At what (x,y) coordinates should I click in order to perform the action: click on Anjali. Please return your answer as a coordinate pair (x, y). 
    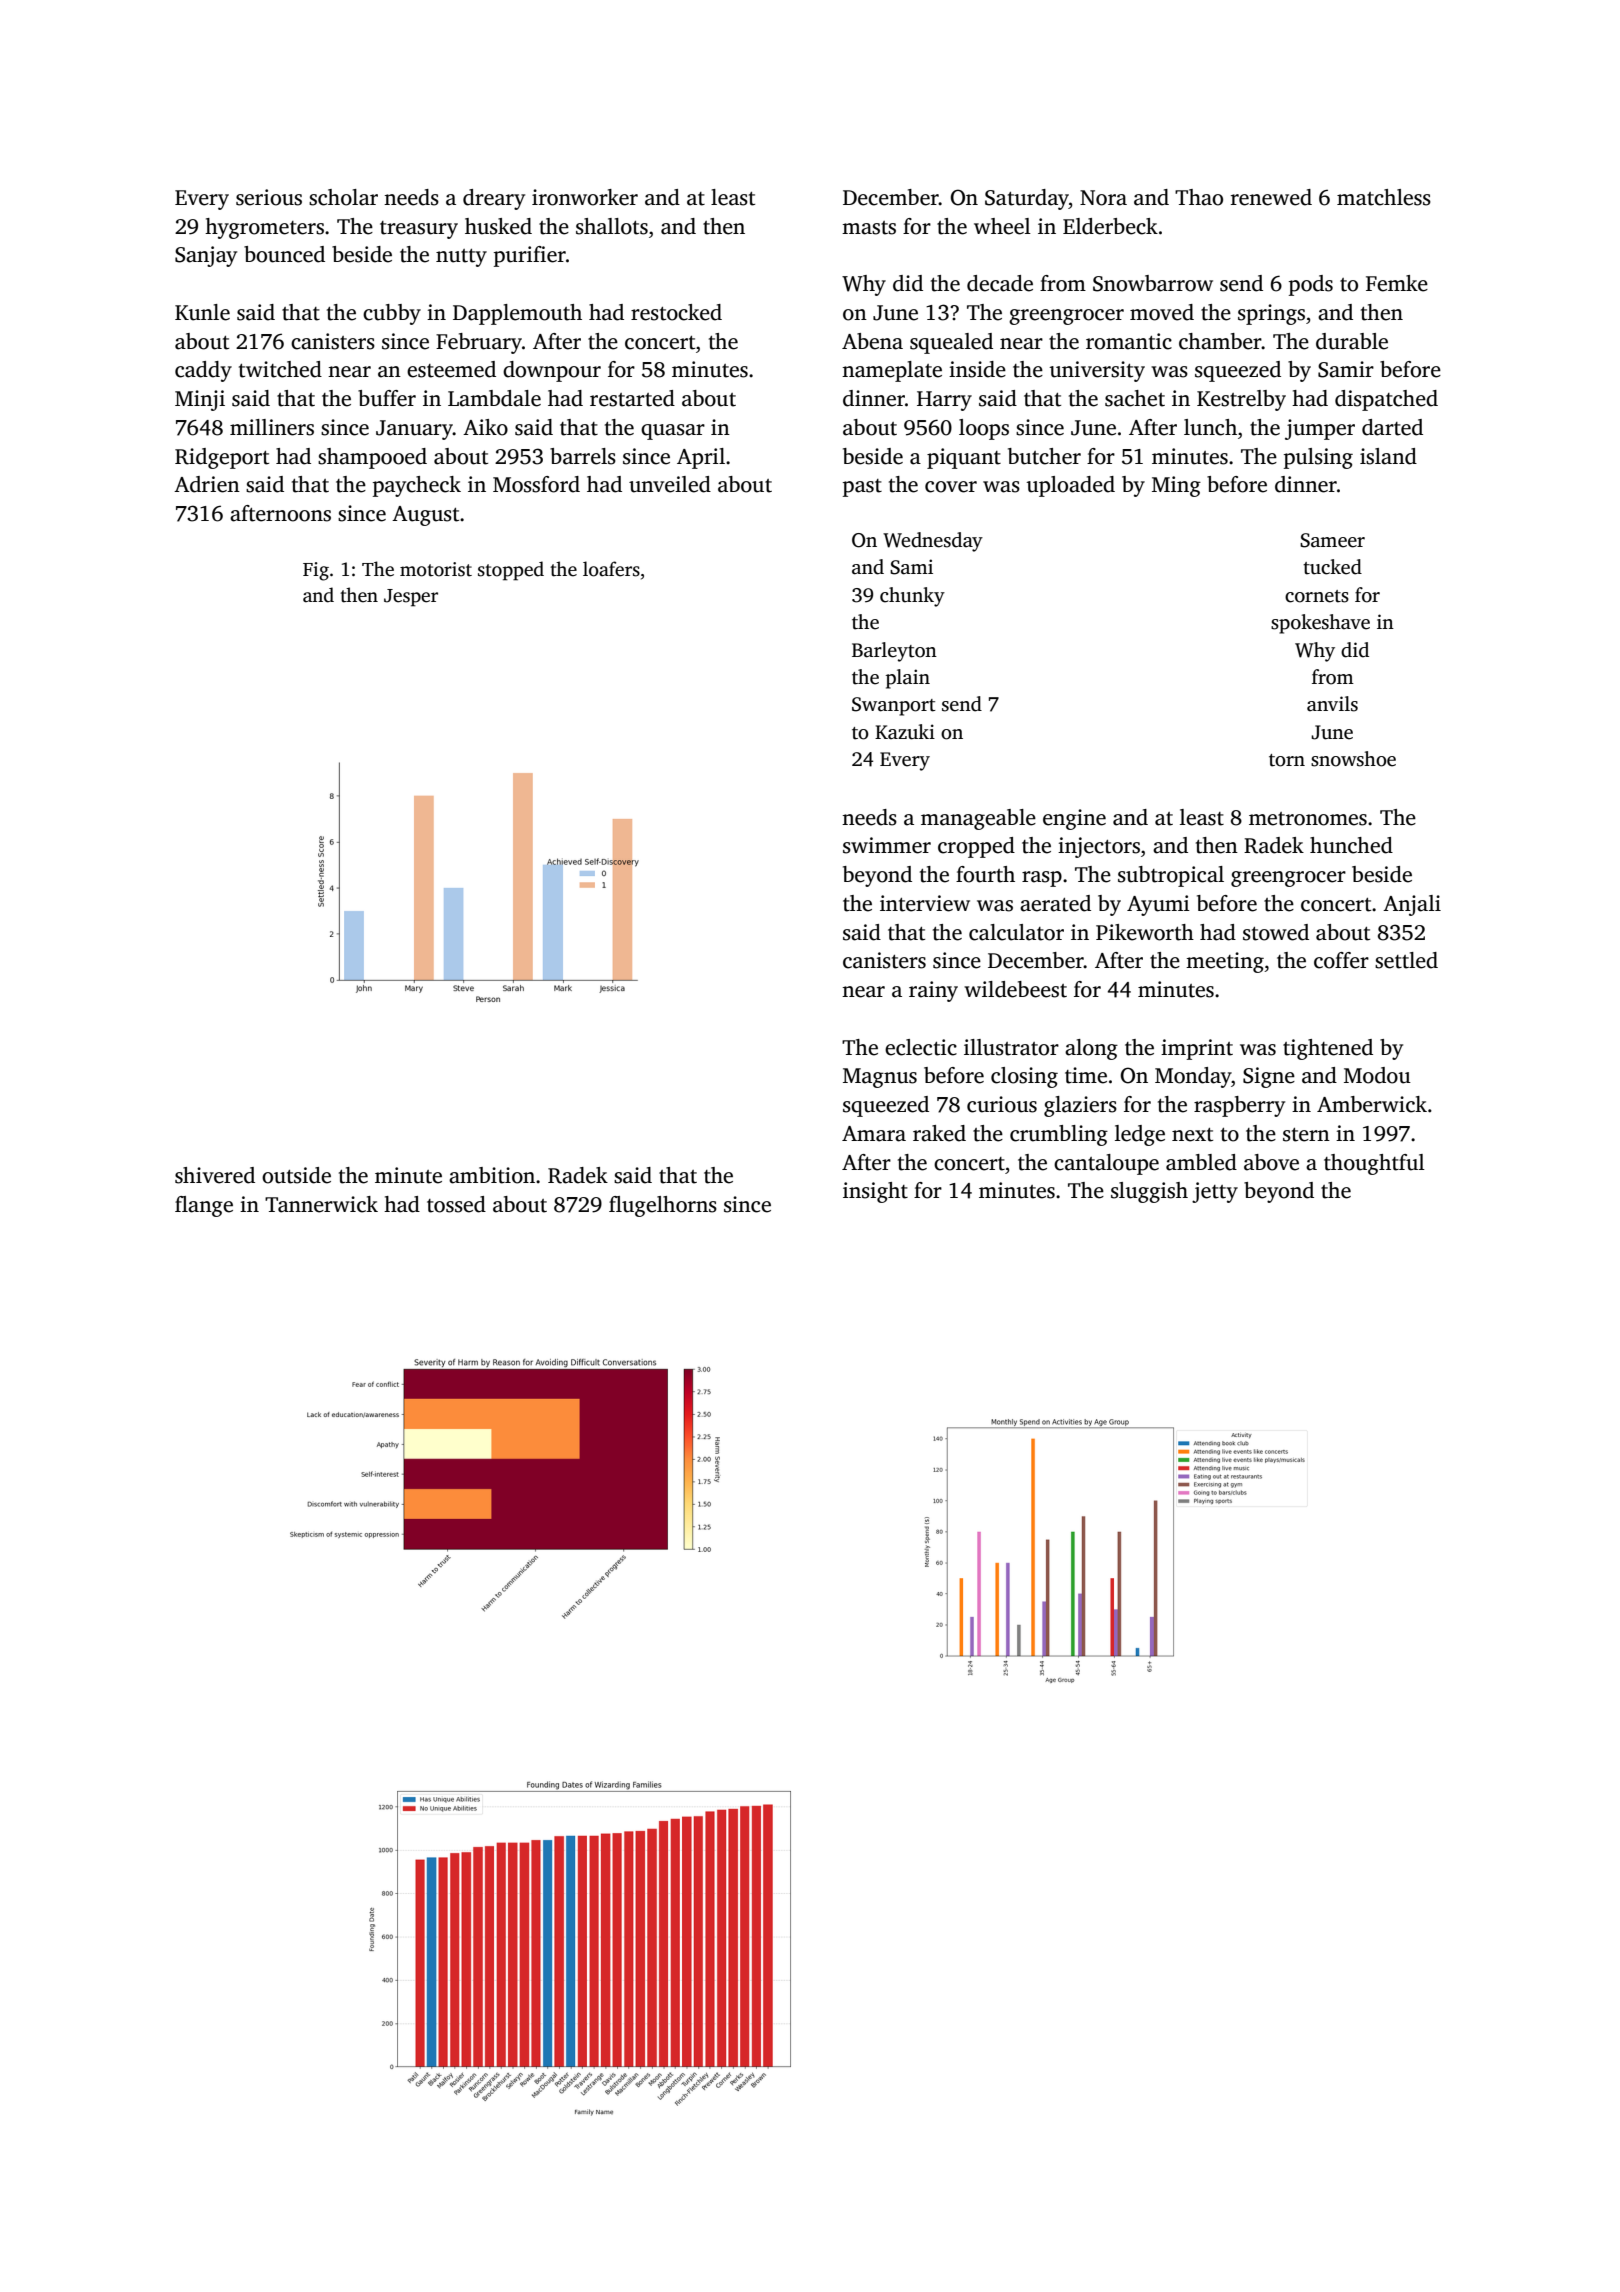
    Looking at the image, I should click on (1412, 905).
